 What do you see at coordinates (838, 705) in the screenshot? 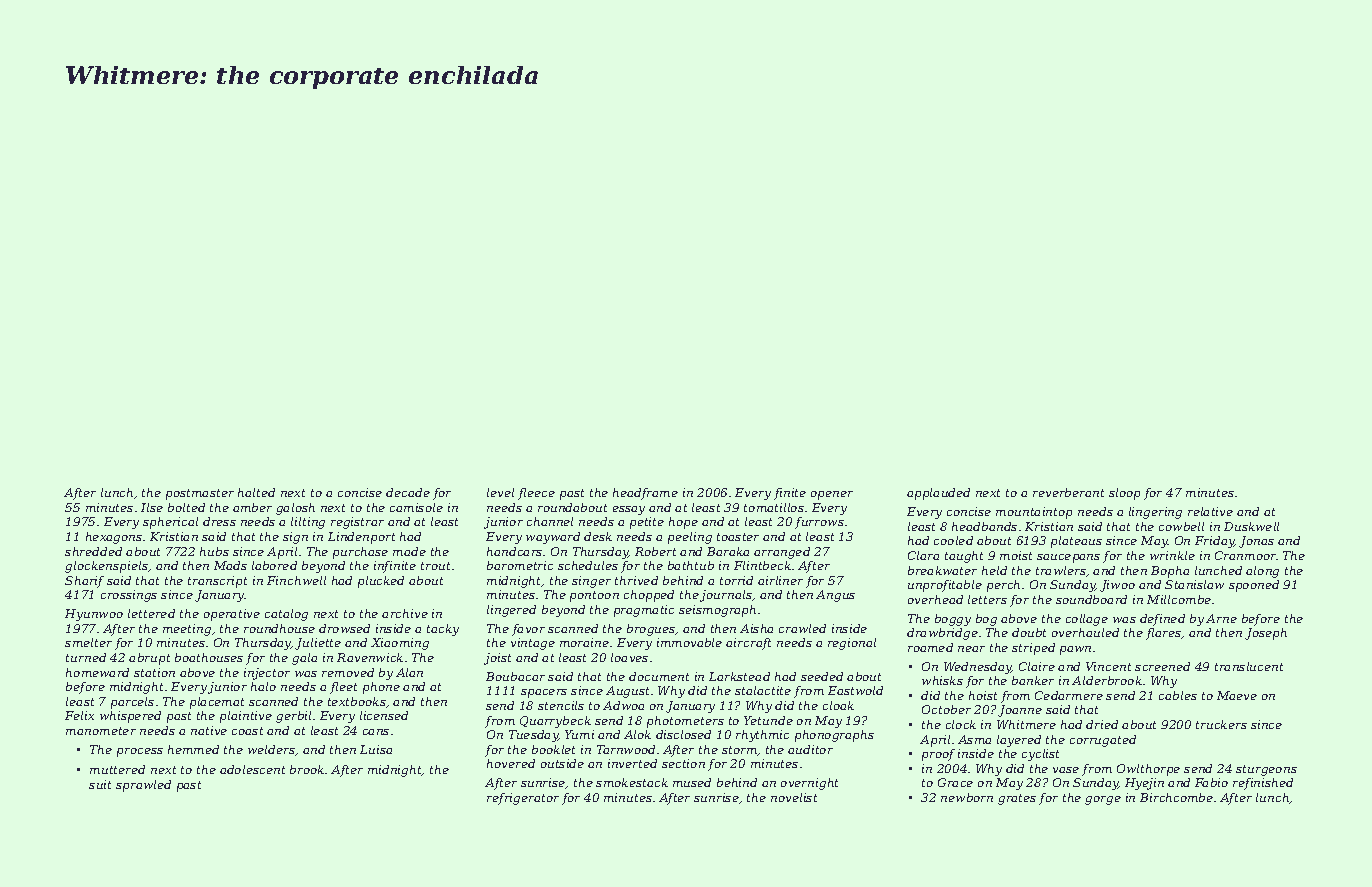
I see `cloak` at bounding box center [838, 705].
